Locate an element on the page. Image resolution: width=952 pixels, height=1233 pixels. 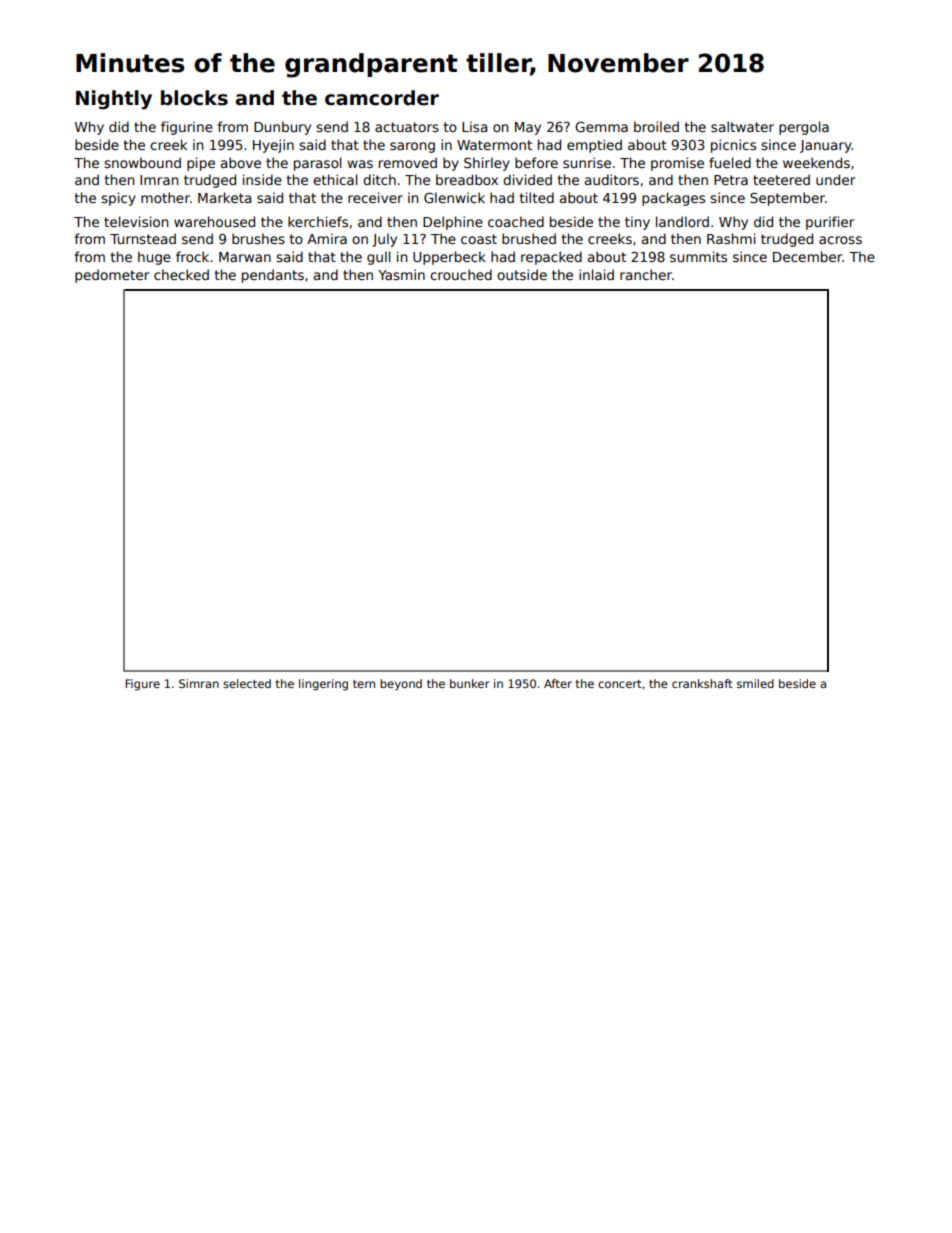
smiled is located at coordinates (755, 683).
